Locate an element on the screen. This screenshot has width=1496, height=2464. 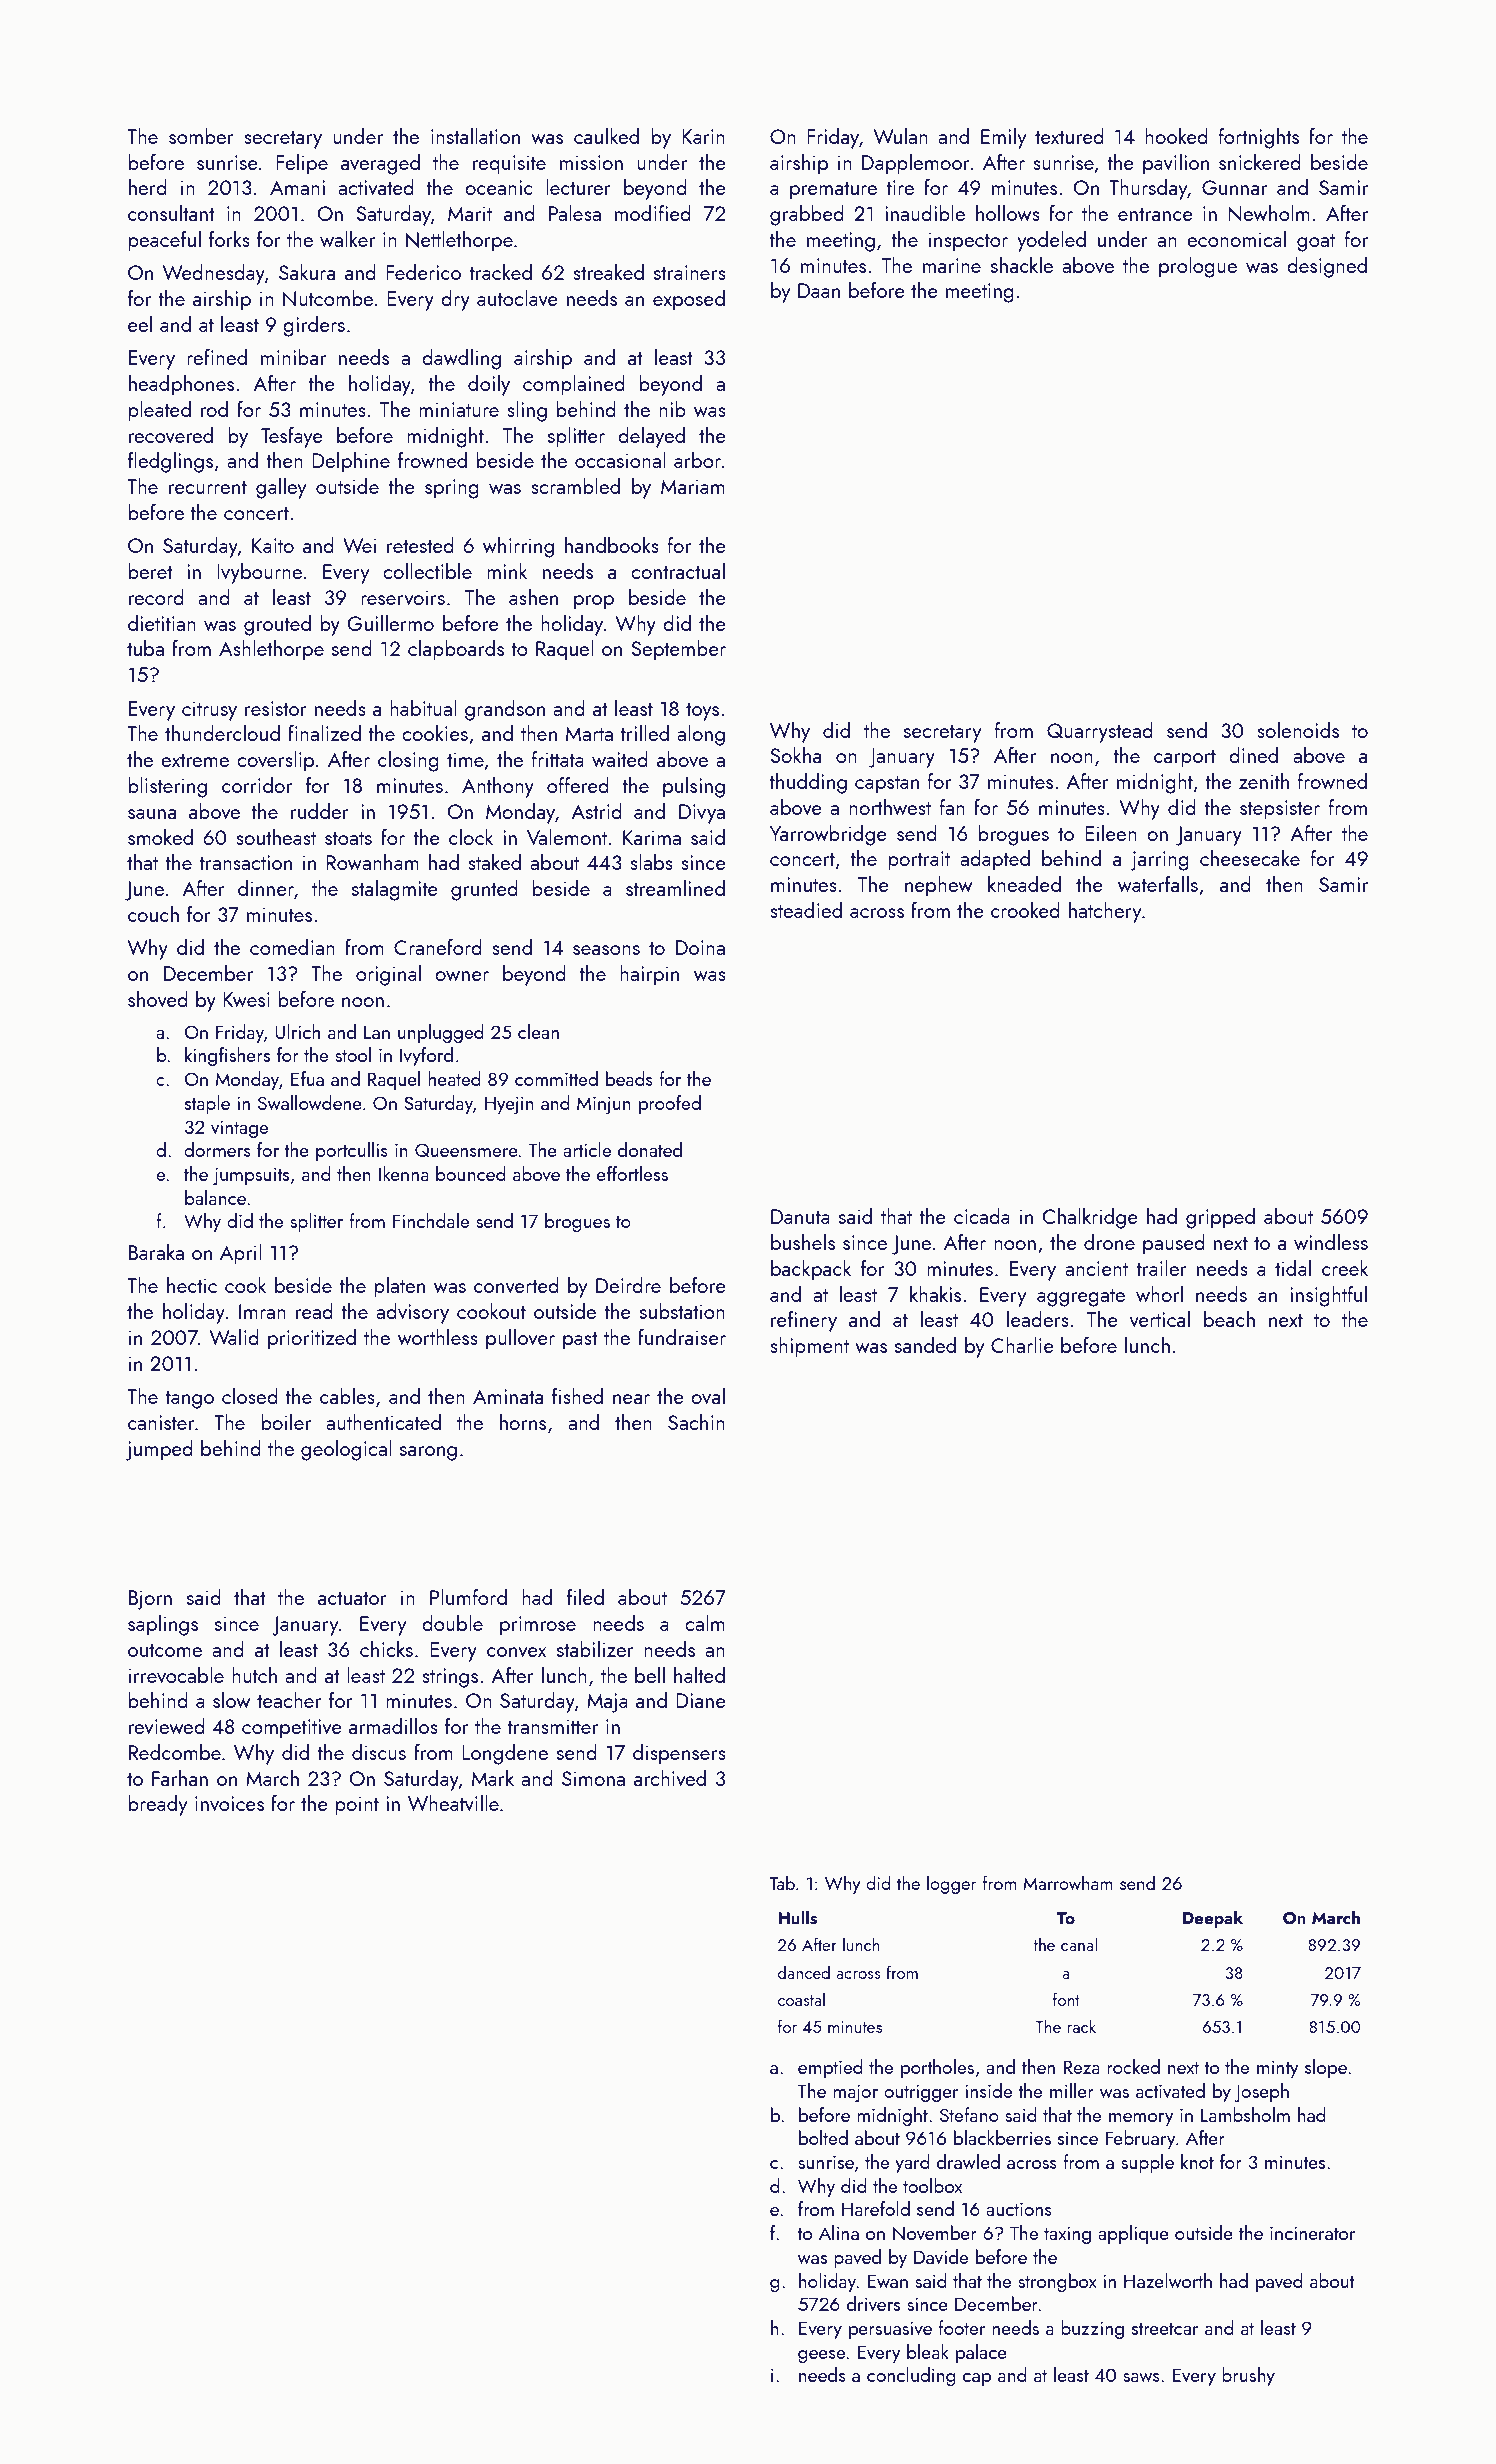
calm is located at coordinates (705, 1623).
